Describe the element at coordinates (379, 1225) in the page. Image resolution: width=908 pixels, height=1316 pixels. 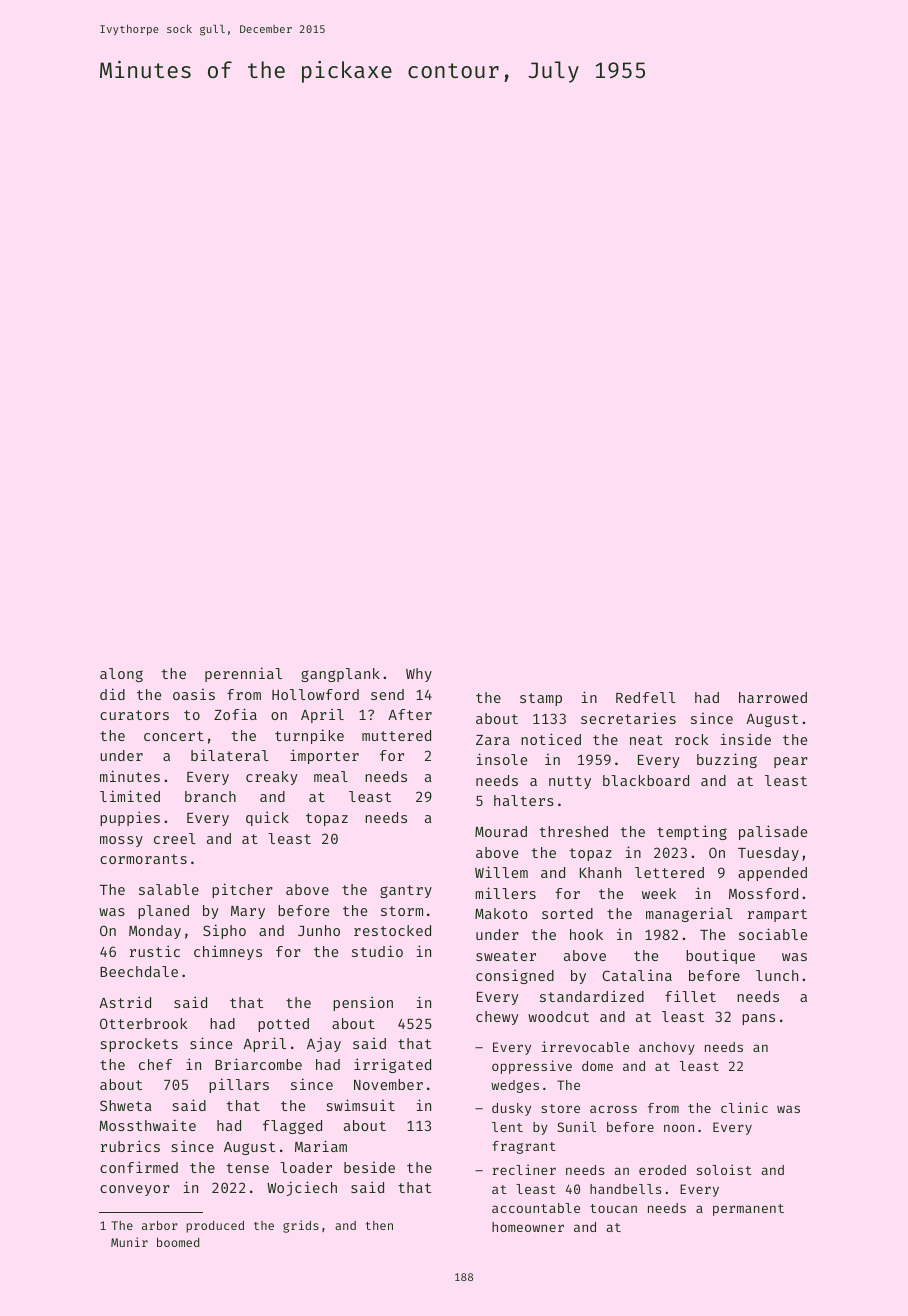
I see `then` at that location.
